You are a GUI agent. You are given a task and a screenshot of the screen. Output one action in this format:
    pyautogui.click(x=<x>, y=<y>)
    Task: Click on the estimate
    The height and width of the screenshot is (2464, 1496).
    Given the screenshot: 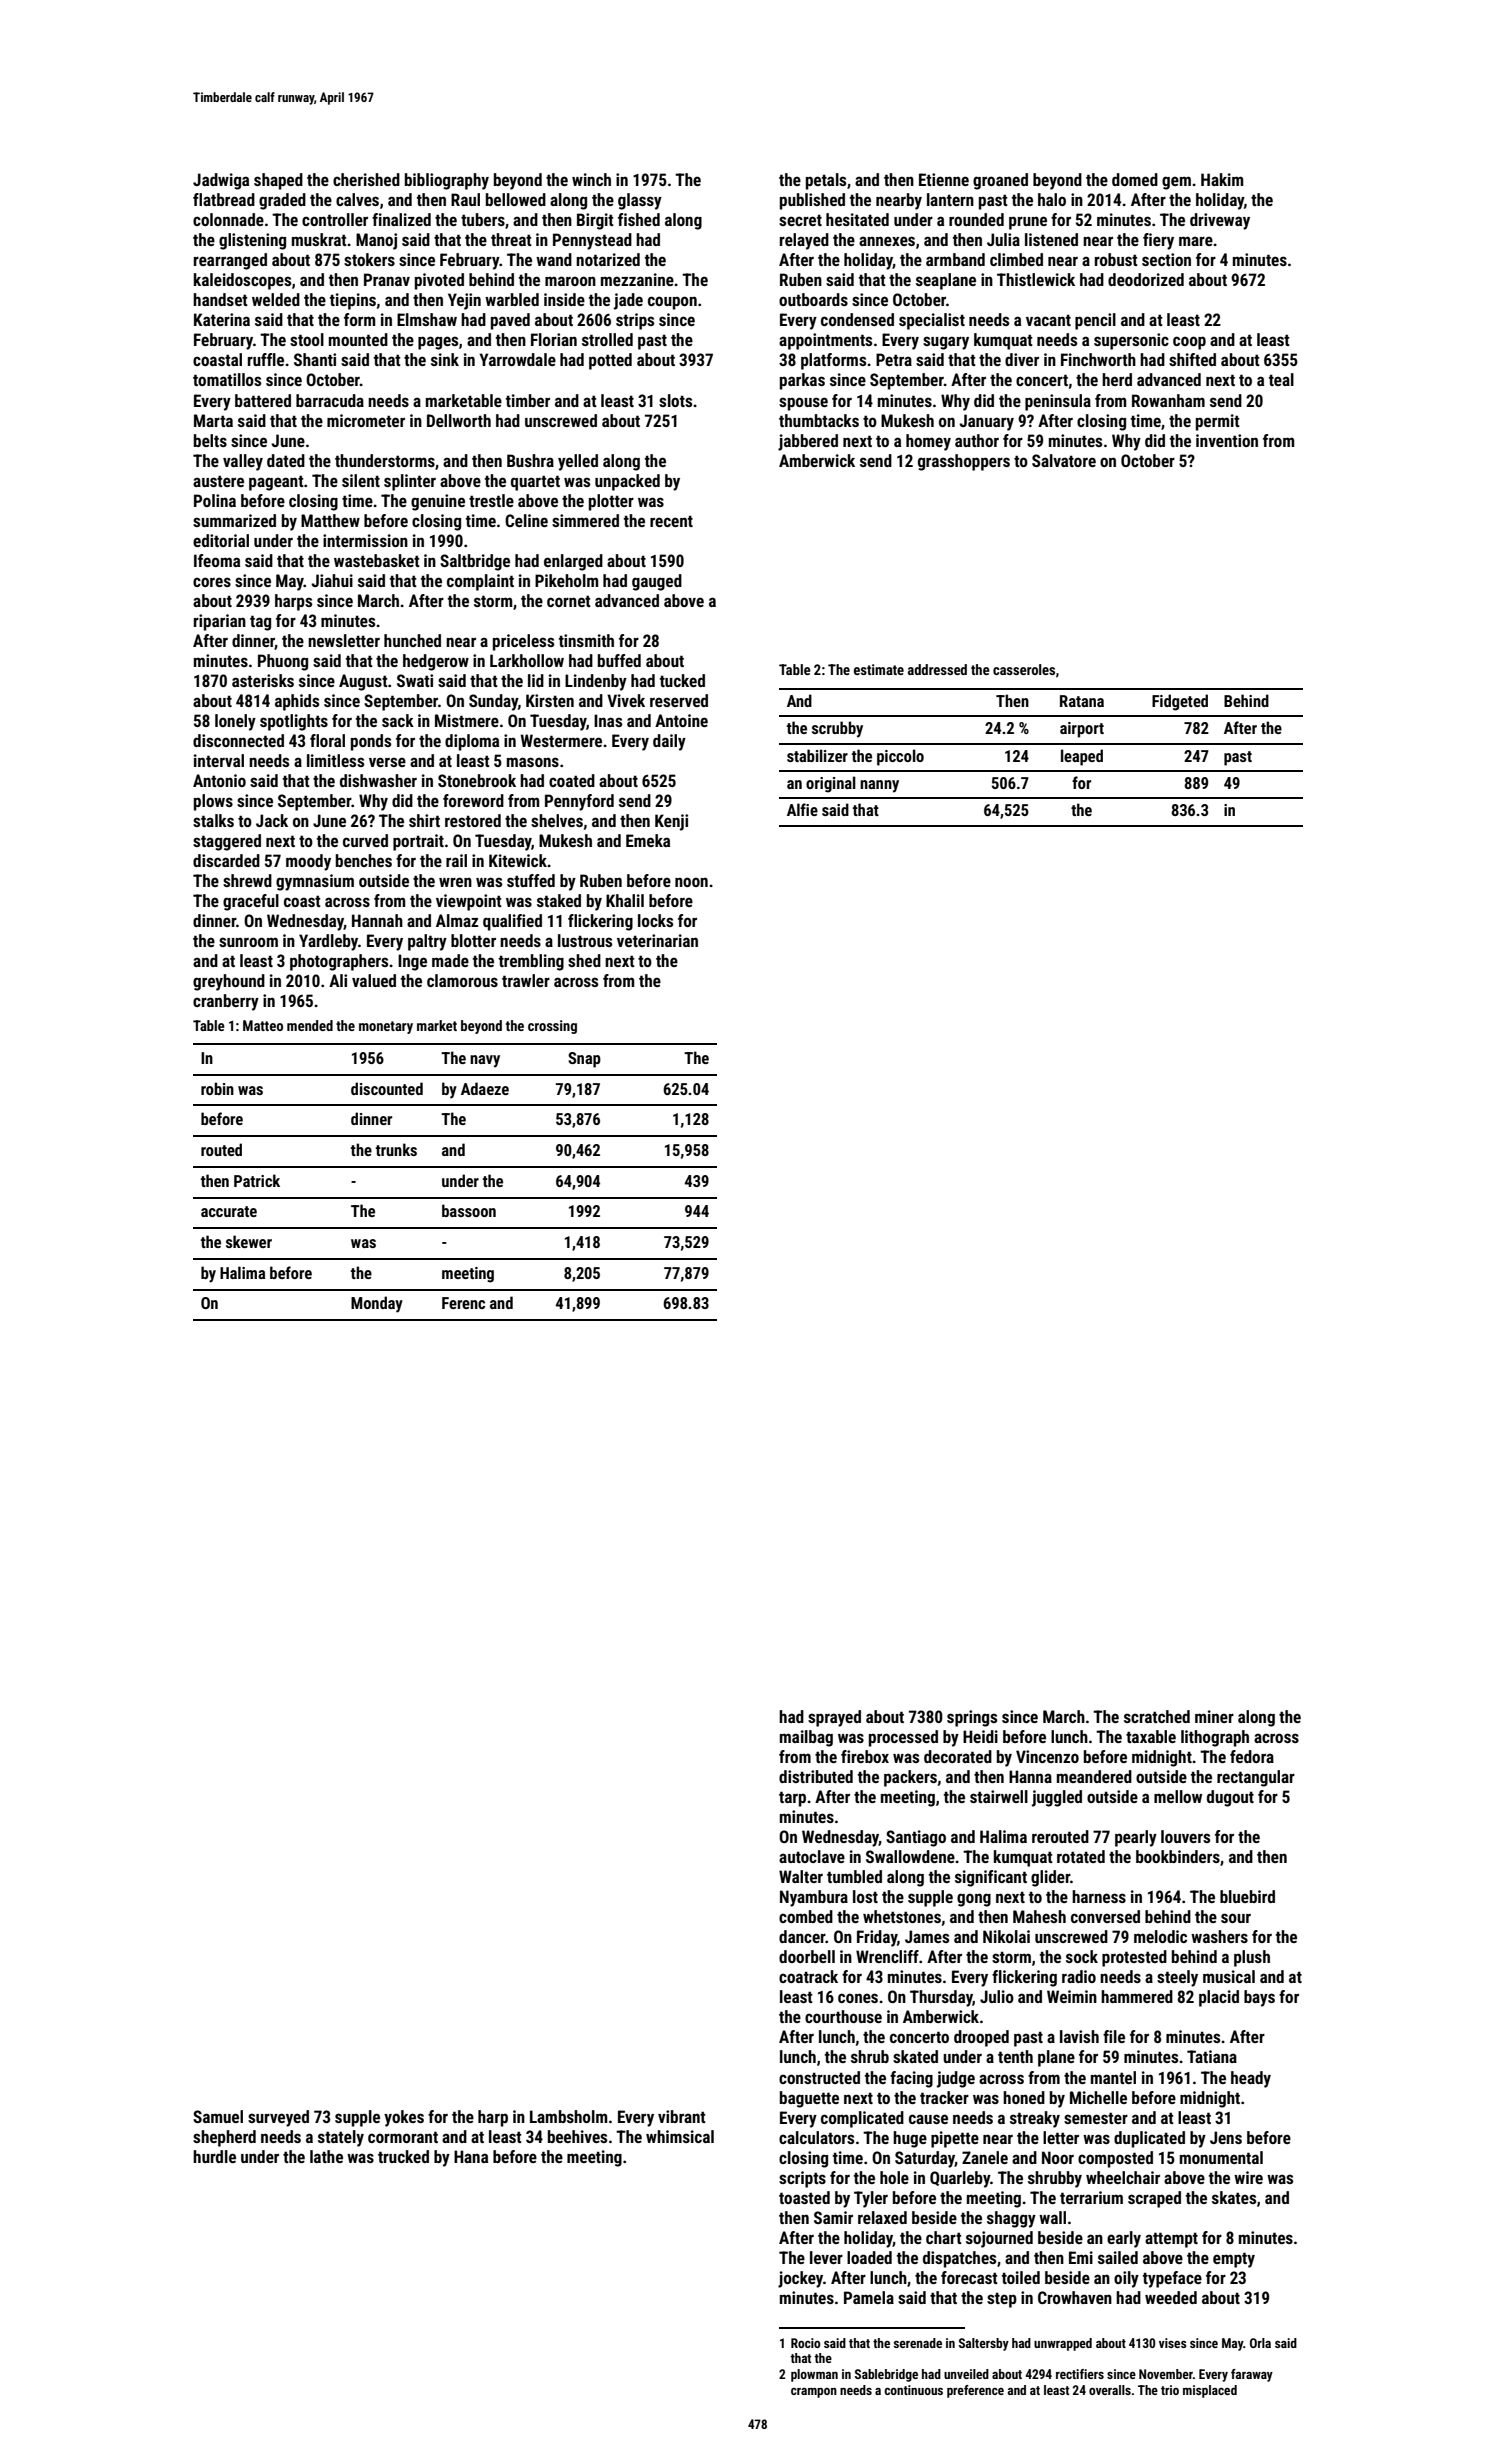 What is the action you would take?
    pyautogui.click(x=879, y=669)
